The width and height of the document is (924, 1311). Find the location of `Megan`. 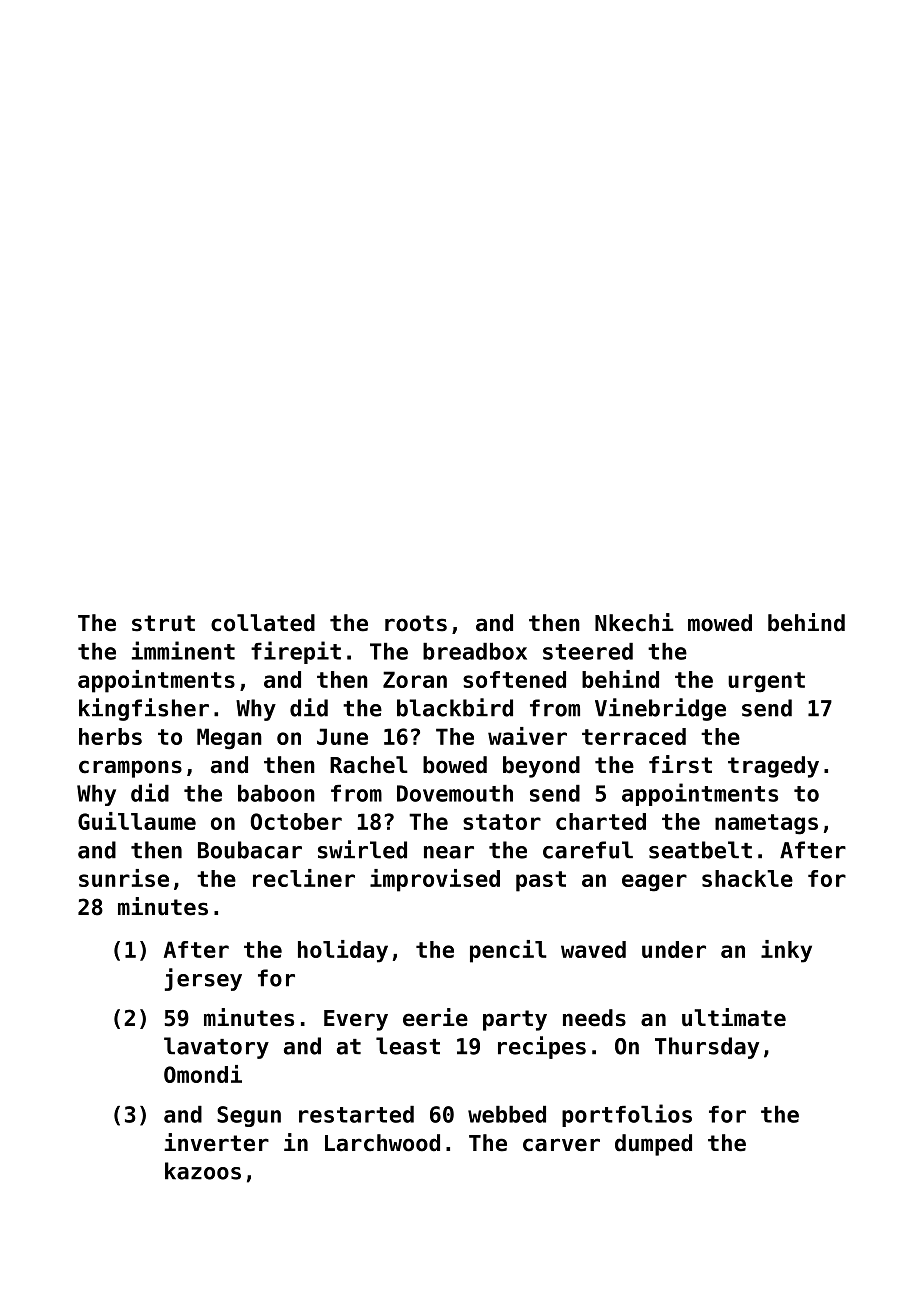

Megan is located at coordinates (229, 739).
